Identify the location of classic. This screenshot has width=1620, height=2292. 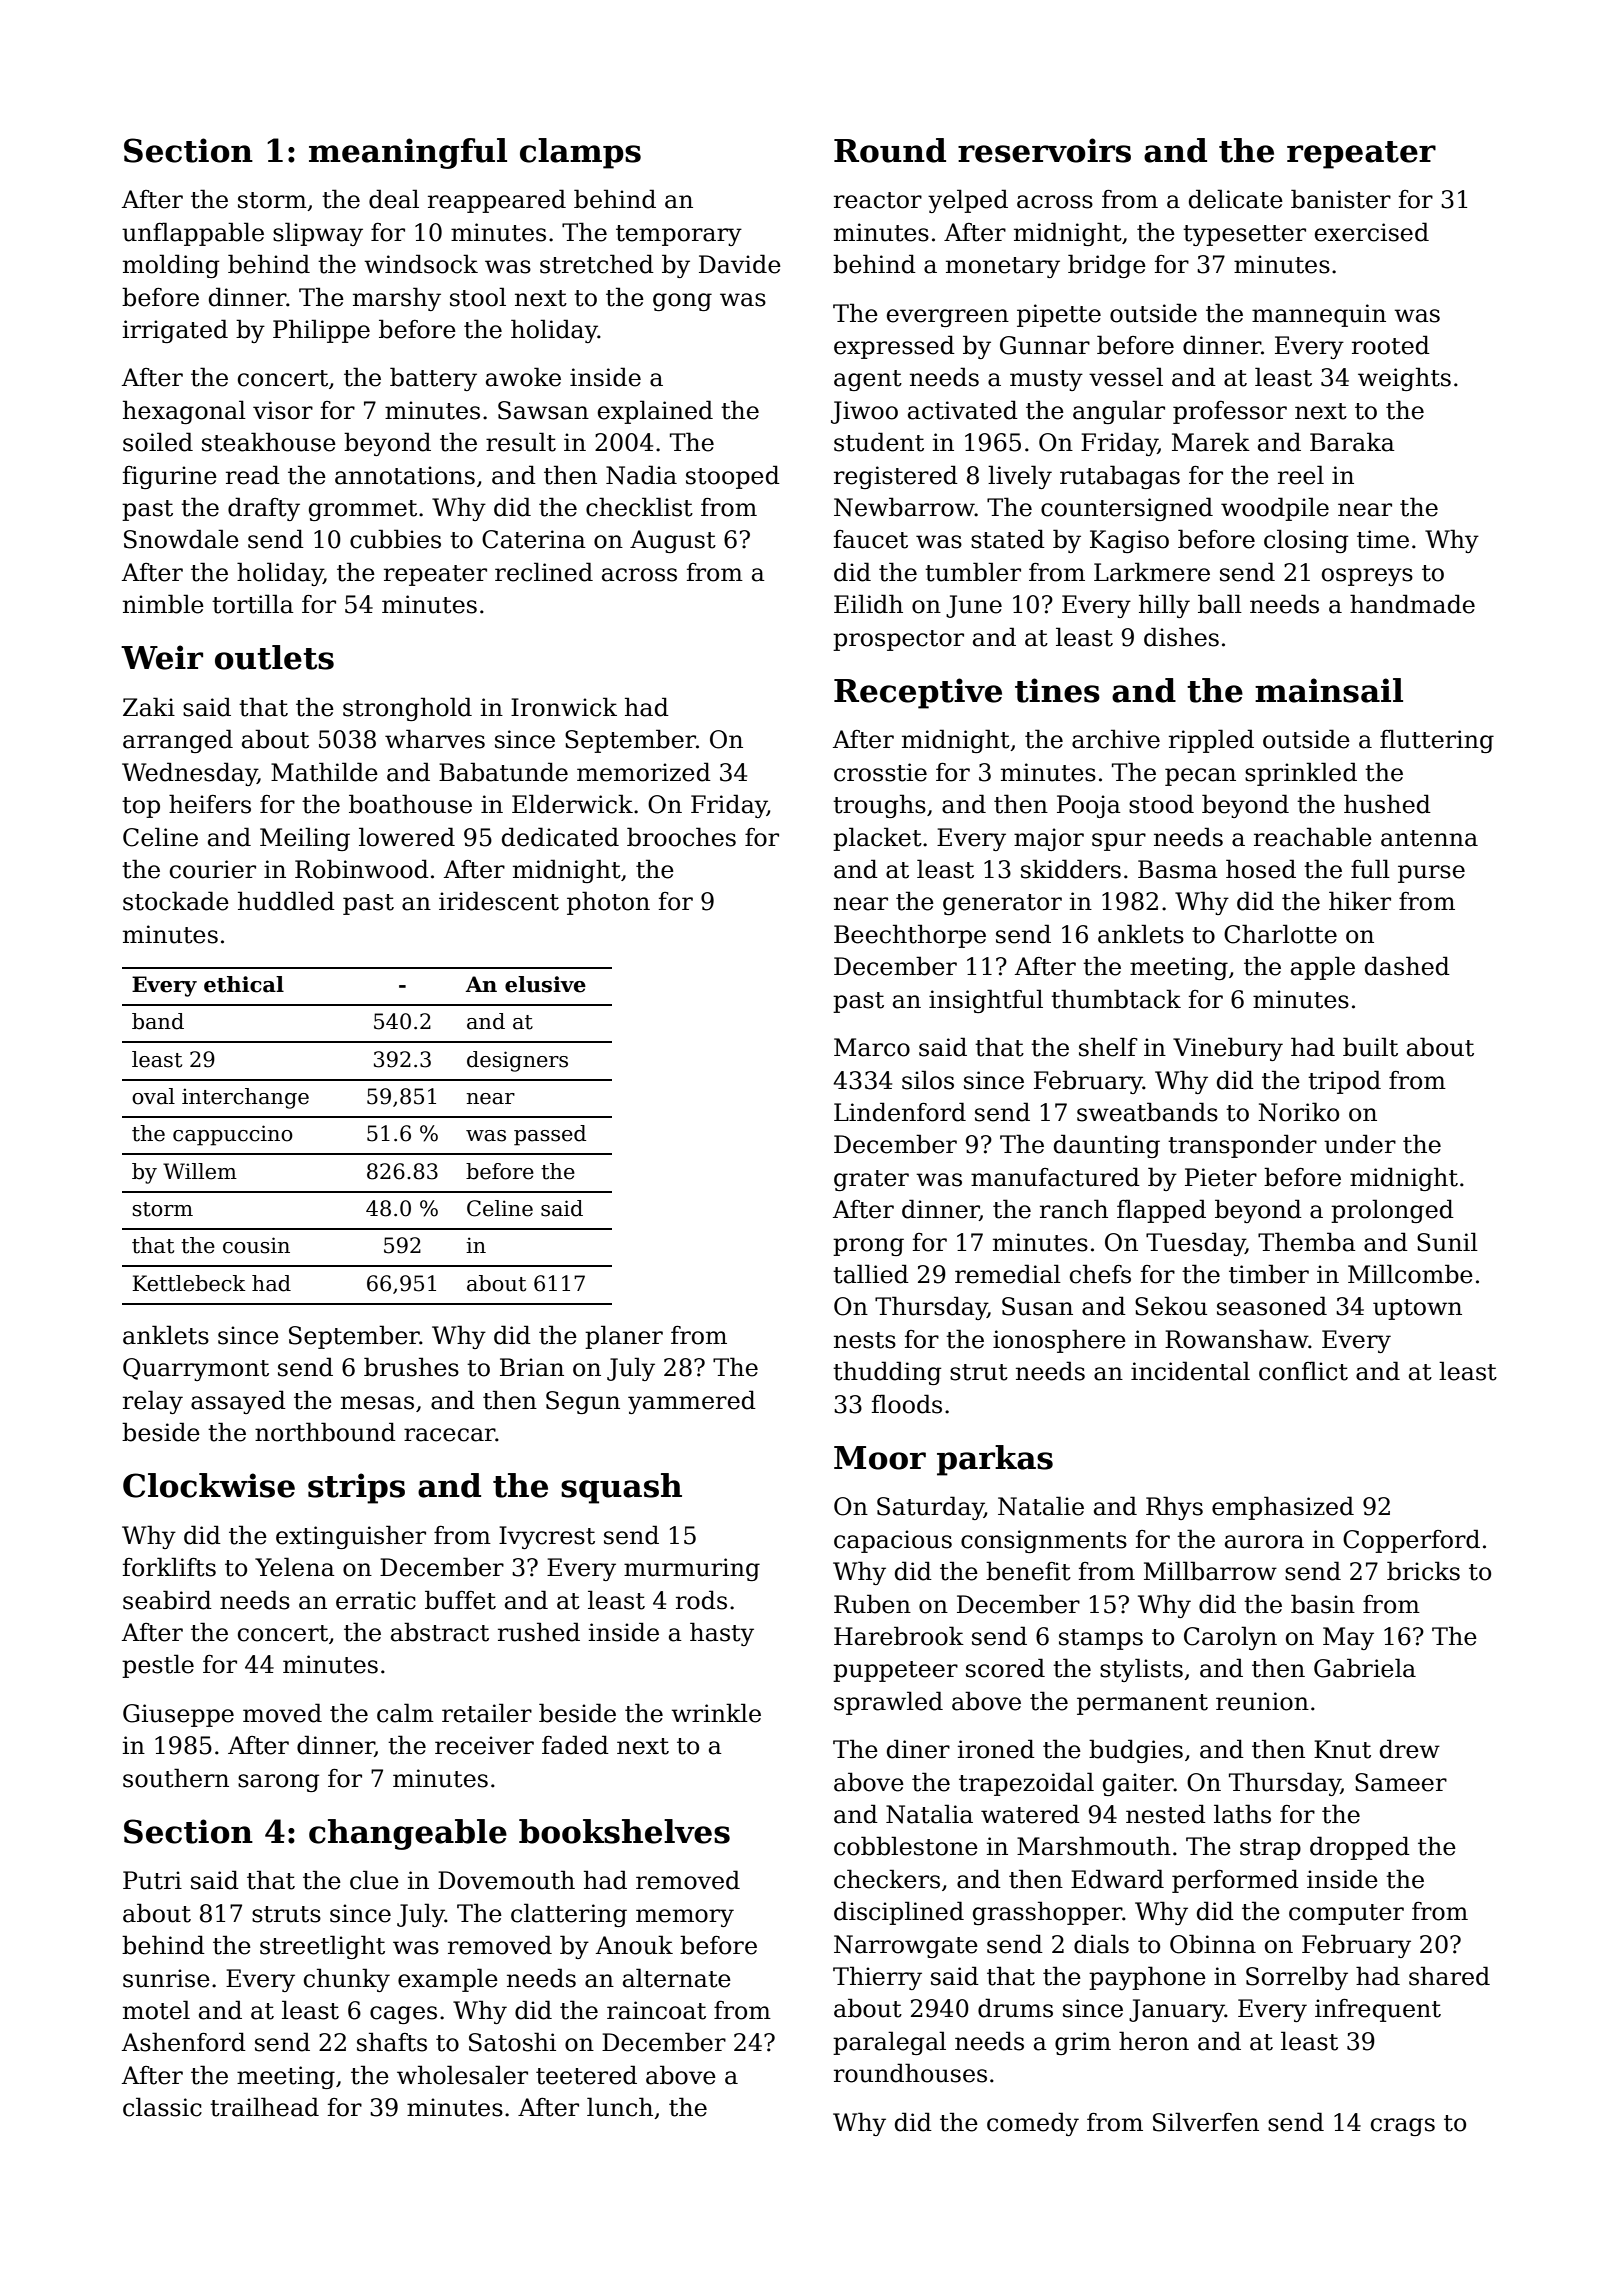
(162, 2107).
